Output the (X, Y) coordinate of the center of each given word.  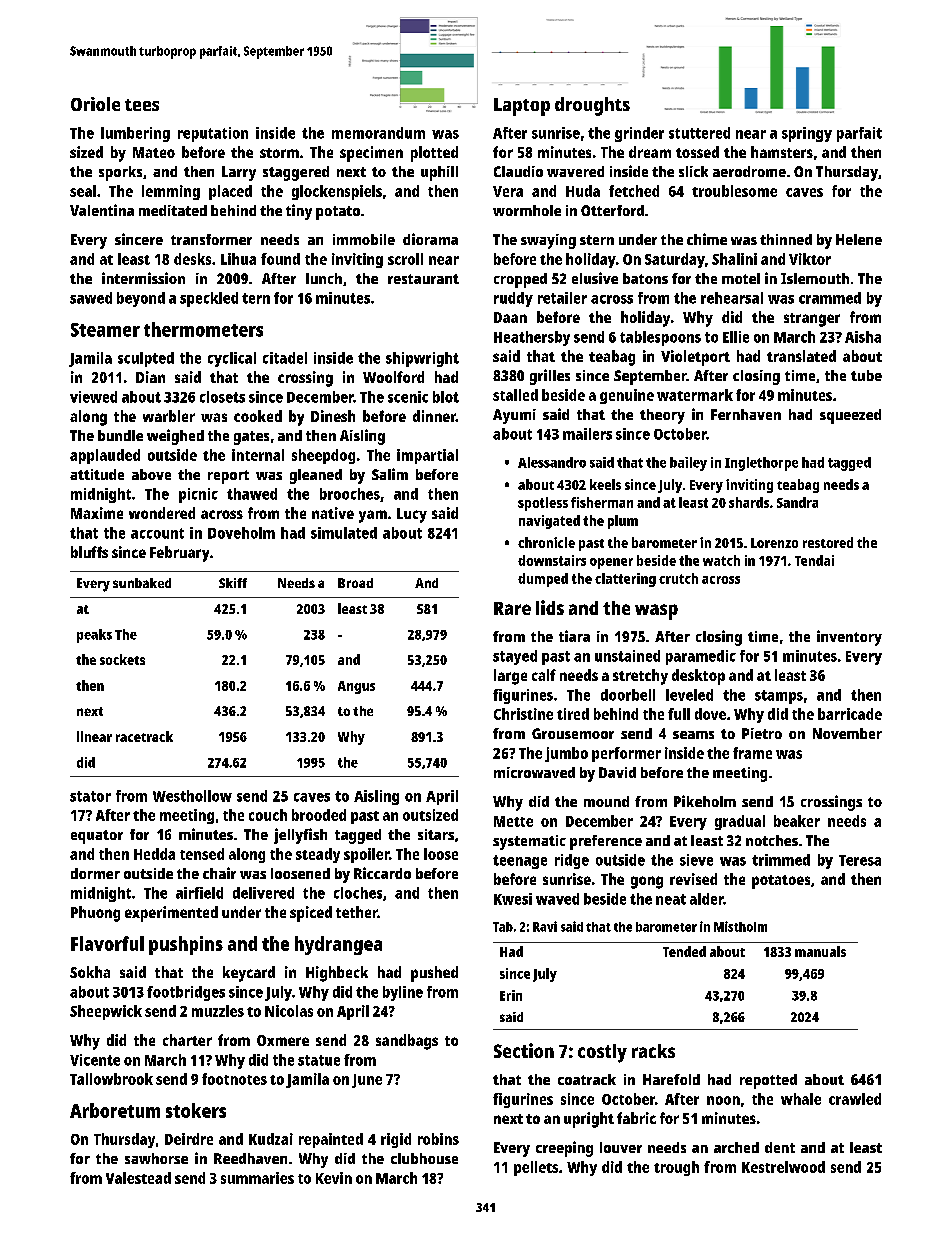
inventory (849, 638)
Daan (510, 317)
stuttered (699, 133)
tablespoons (660, 338)
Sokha (90, 972)
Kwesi (513, 899)
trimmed (781, 860)
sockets (122, 659)
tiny (299, 212)
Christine (523, 714)
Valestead (138, 1178)
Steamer (105, 330)
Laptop (522, 107)
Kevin (334, 1178)
